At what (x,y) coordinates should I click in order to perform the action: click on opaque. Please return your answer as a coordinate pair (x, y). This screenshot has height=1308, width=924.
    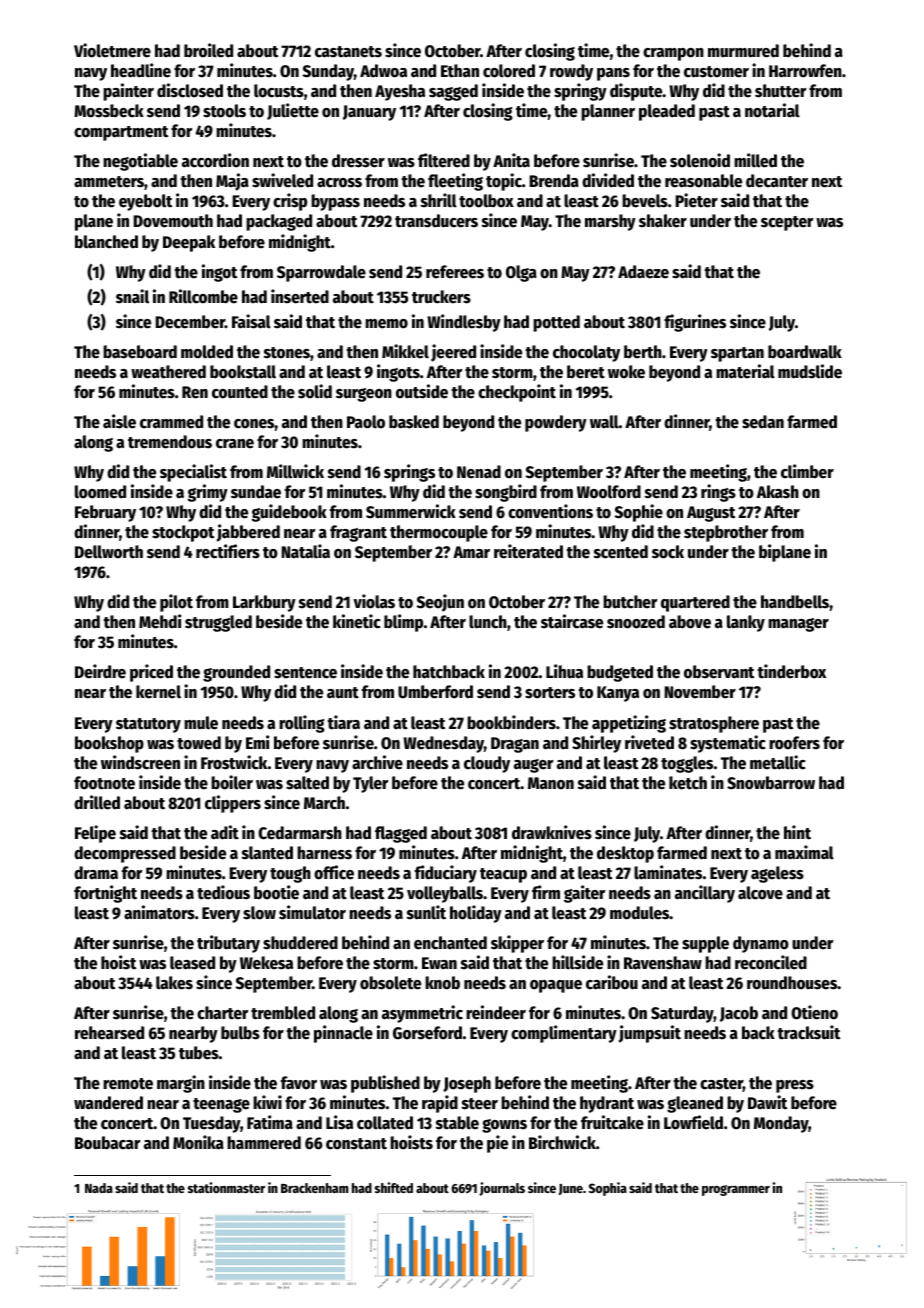
    Looking at the image, I should click on (556, 986).
